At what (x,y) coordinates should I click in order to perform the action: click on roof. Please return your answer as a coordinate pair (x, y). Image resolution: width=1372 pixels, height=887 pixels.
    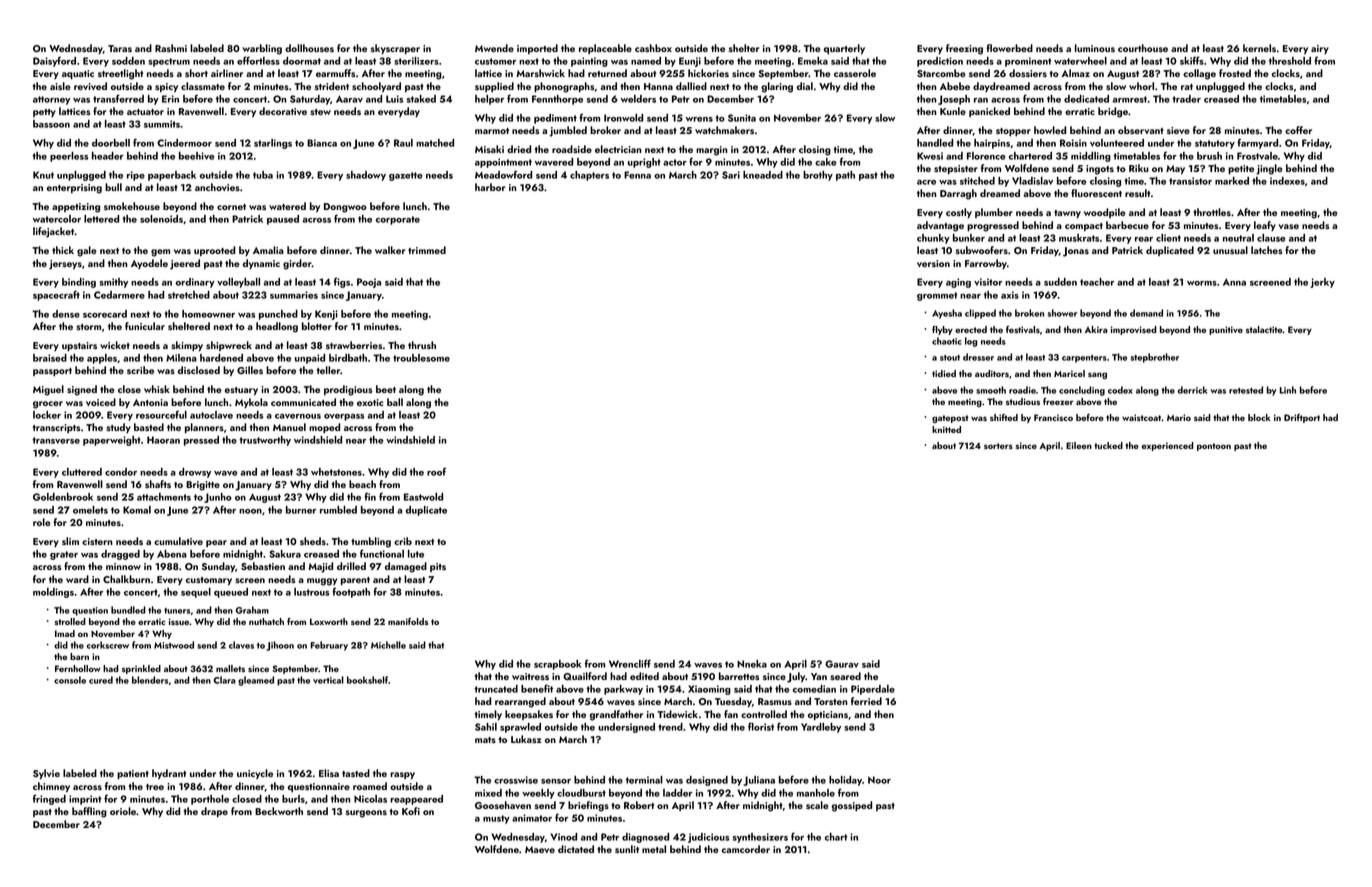
    Looking at the image, I should click on (436, 471).
